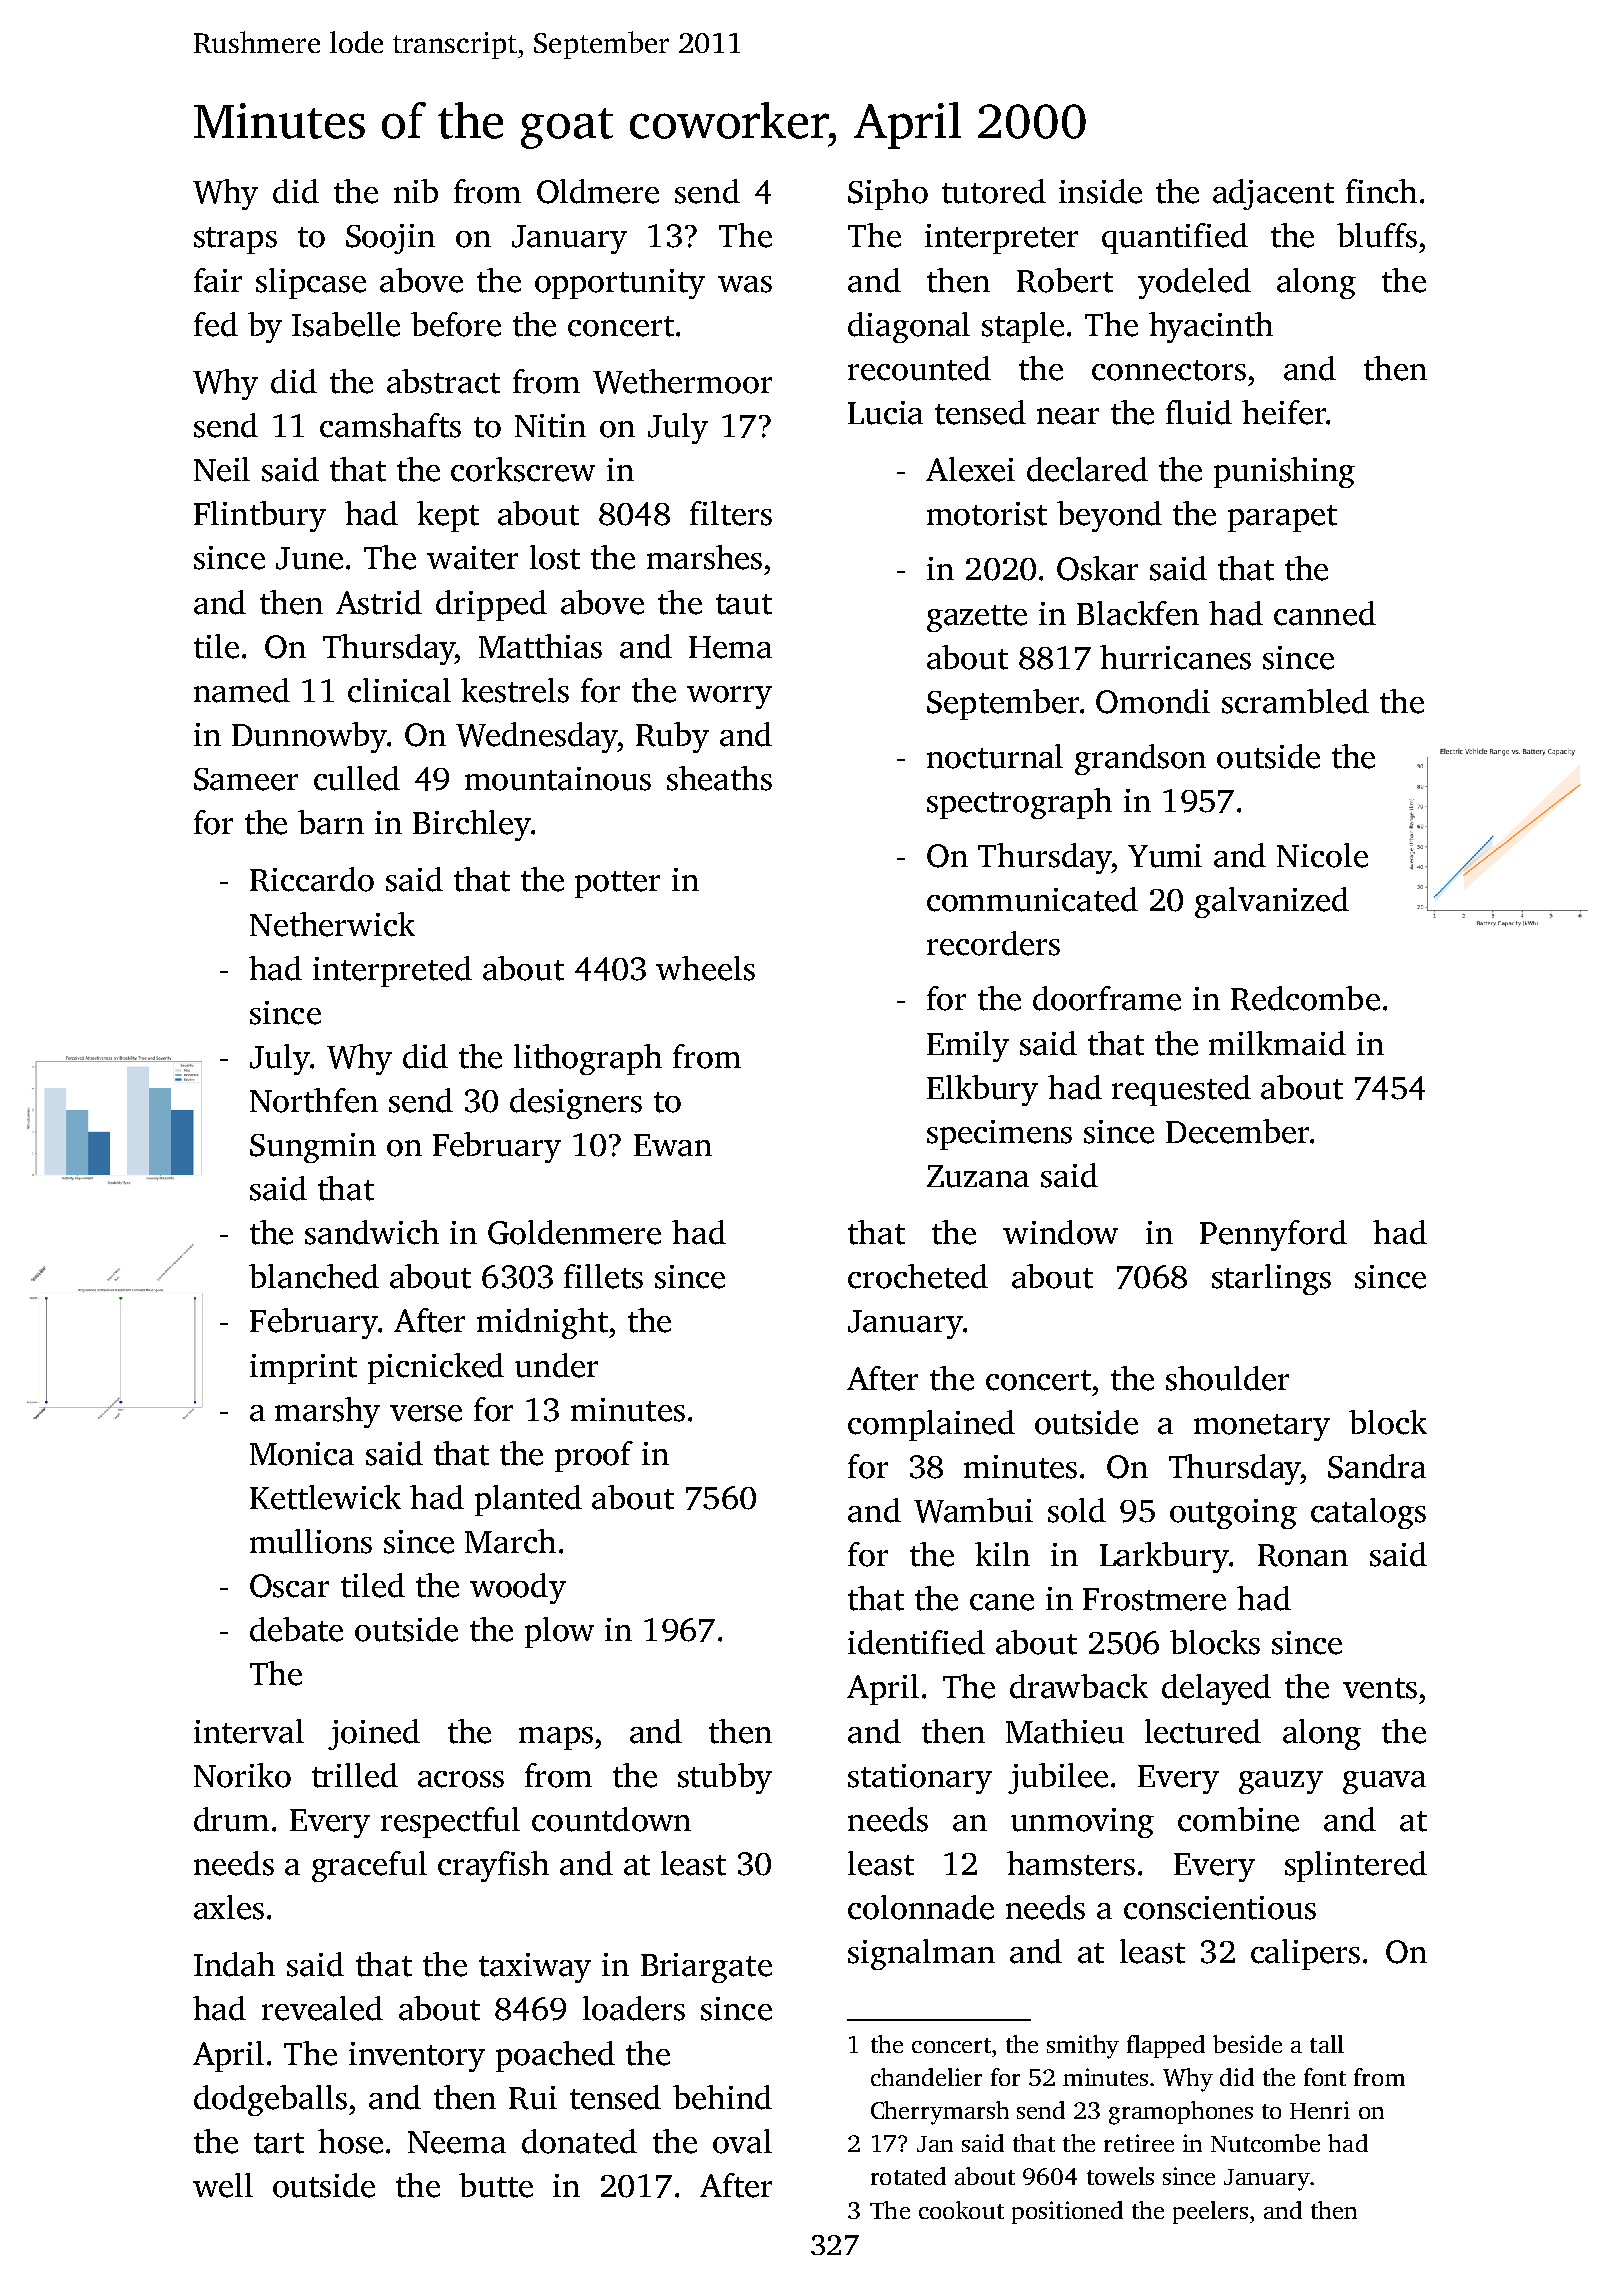  I want to click on well, so click(223, 2185).
